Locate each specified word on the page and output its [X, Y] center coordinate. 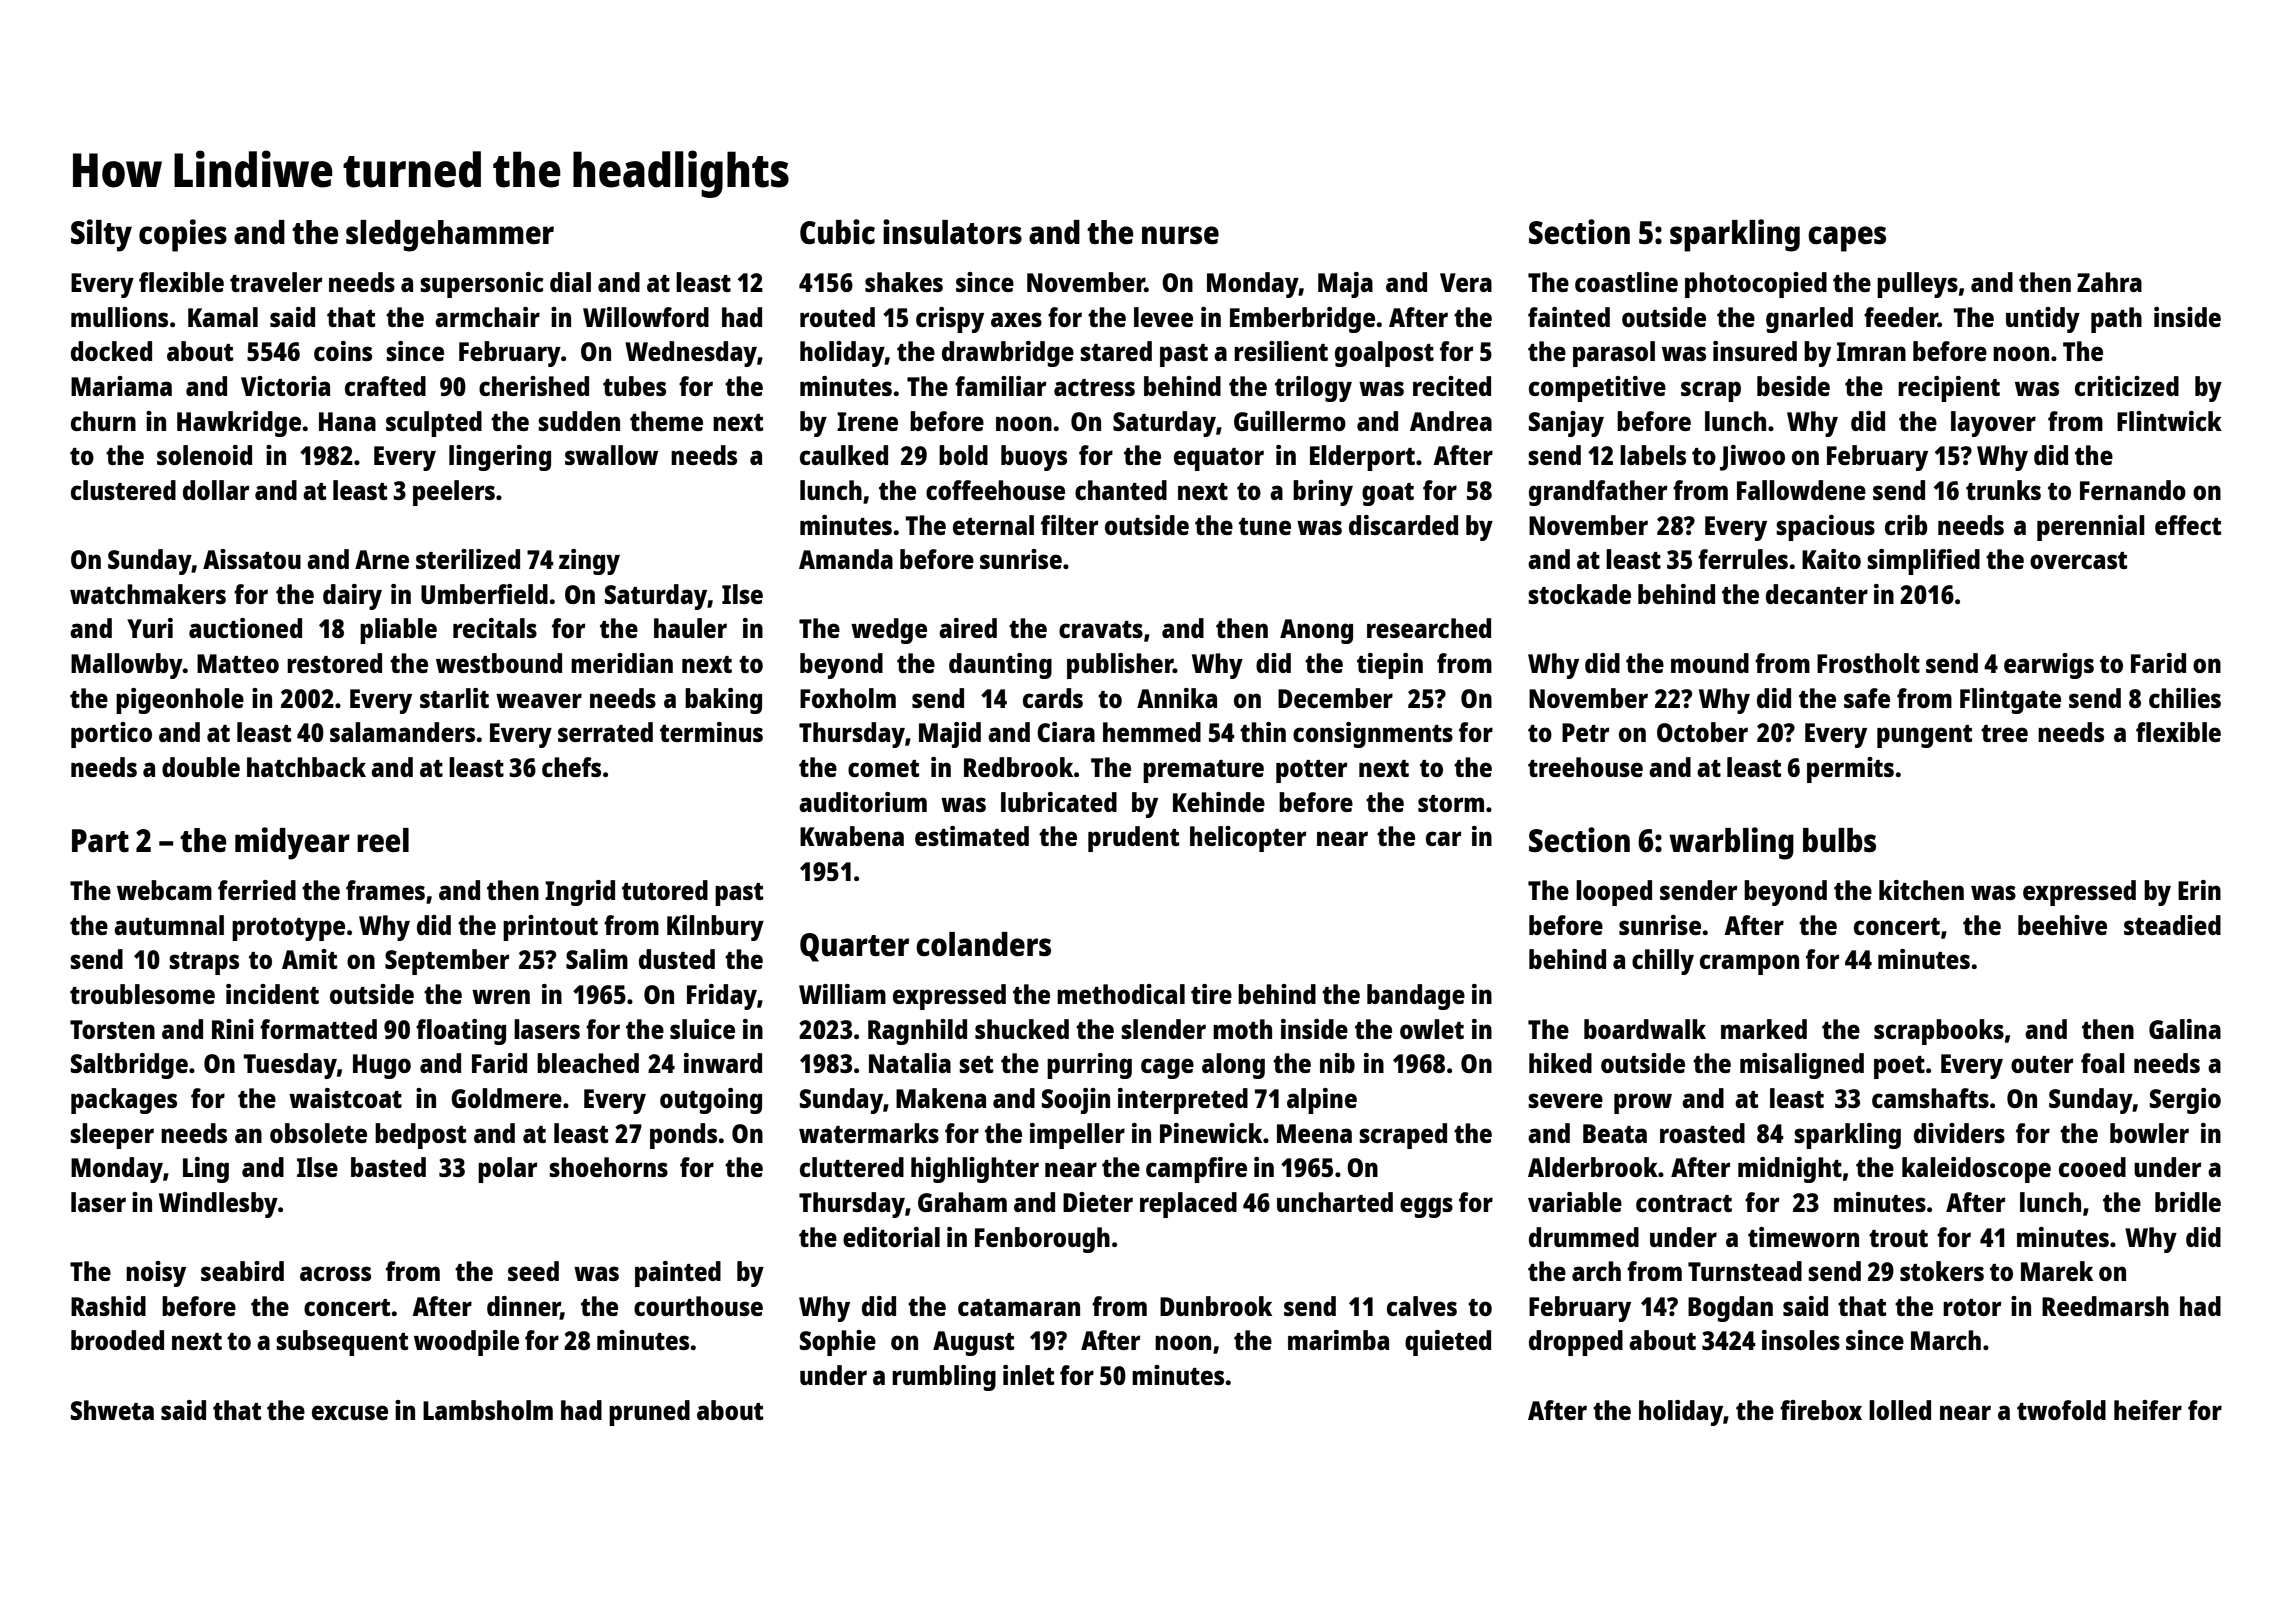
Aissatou [252, 559]
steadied [2172, 925]
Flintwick [2169, 421]
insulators [952, 232]
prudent [1133, 839]
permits [1850, 770]
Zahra [2109, 282]
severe [1565, 1100]
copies [183, 235]
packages [124, 1101]
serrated [605, 732]
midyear [292, 843]
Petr [1585, 732]
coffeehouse [995, 490]
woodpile [466, 1343]
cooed [2092, 1167]
